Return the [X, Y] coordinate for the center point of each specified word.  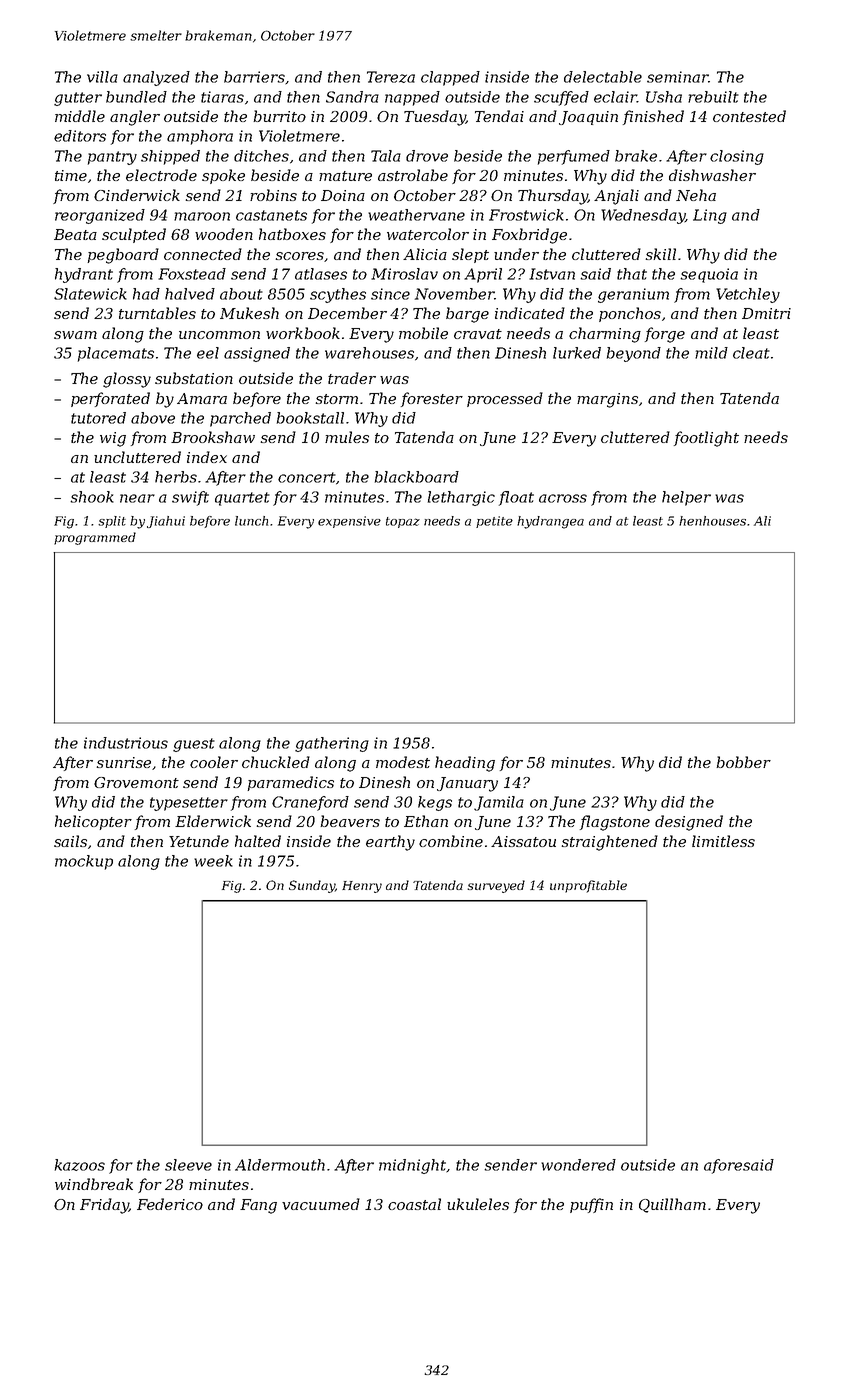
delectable [603, 77]
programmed [95, 538]
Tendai [499, 116]
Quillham [672, 1205]
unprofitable [588, 886]
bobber [743, 762]
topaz [403, 522]
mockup [84, 862]
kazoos [80, 1165]
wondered [578, 1165]
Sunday [312, 886]
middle [80, 116]
